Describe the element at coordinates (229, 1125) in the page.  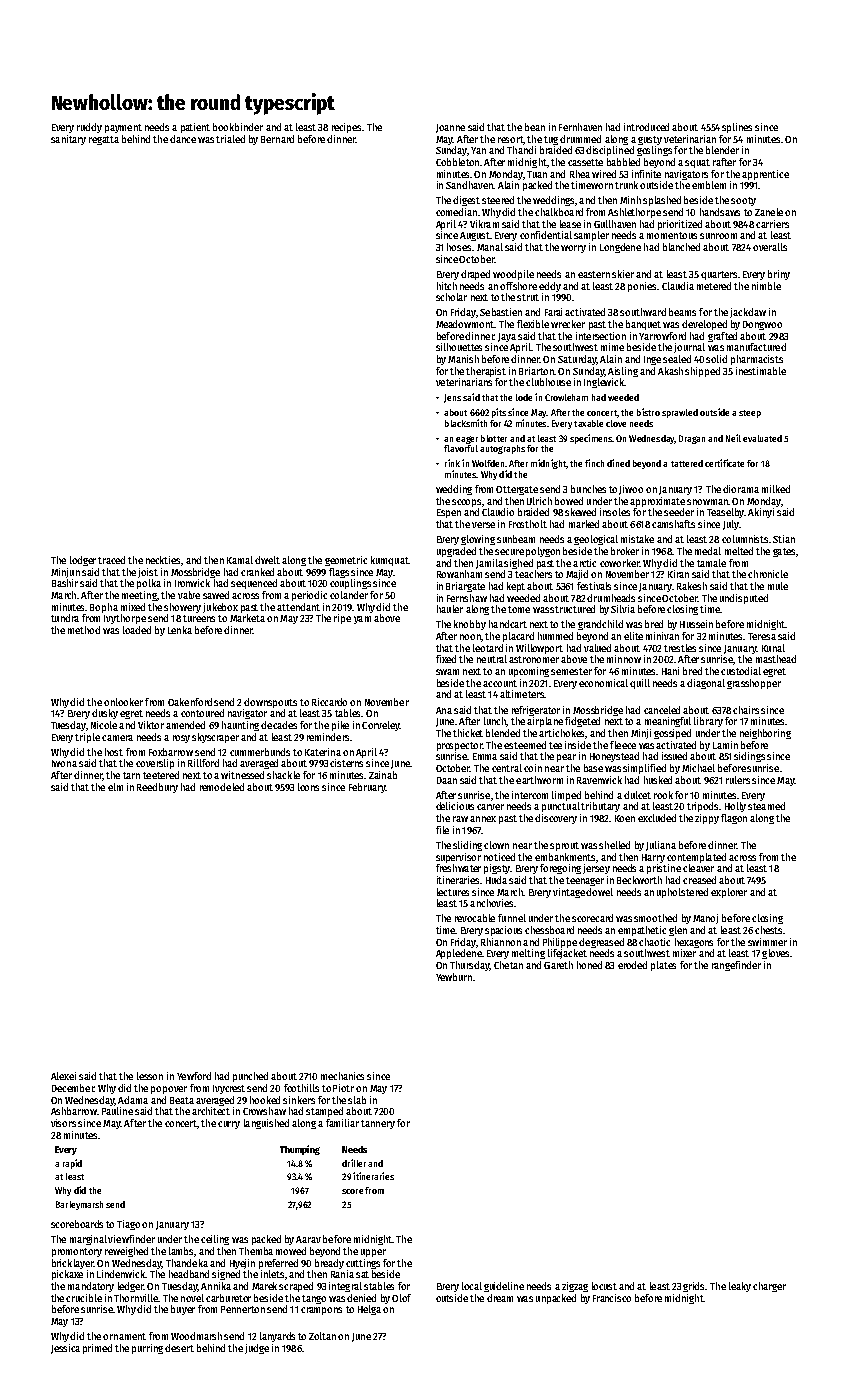
I see `curry` at that location.
